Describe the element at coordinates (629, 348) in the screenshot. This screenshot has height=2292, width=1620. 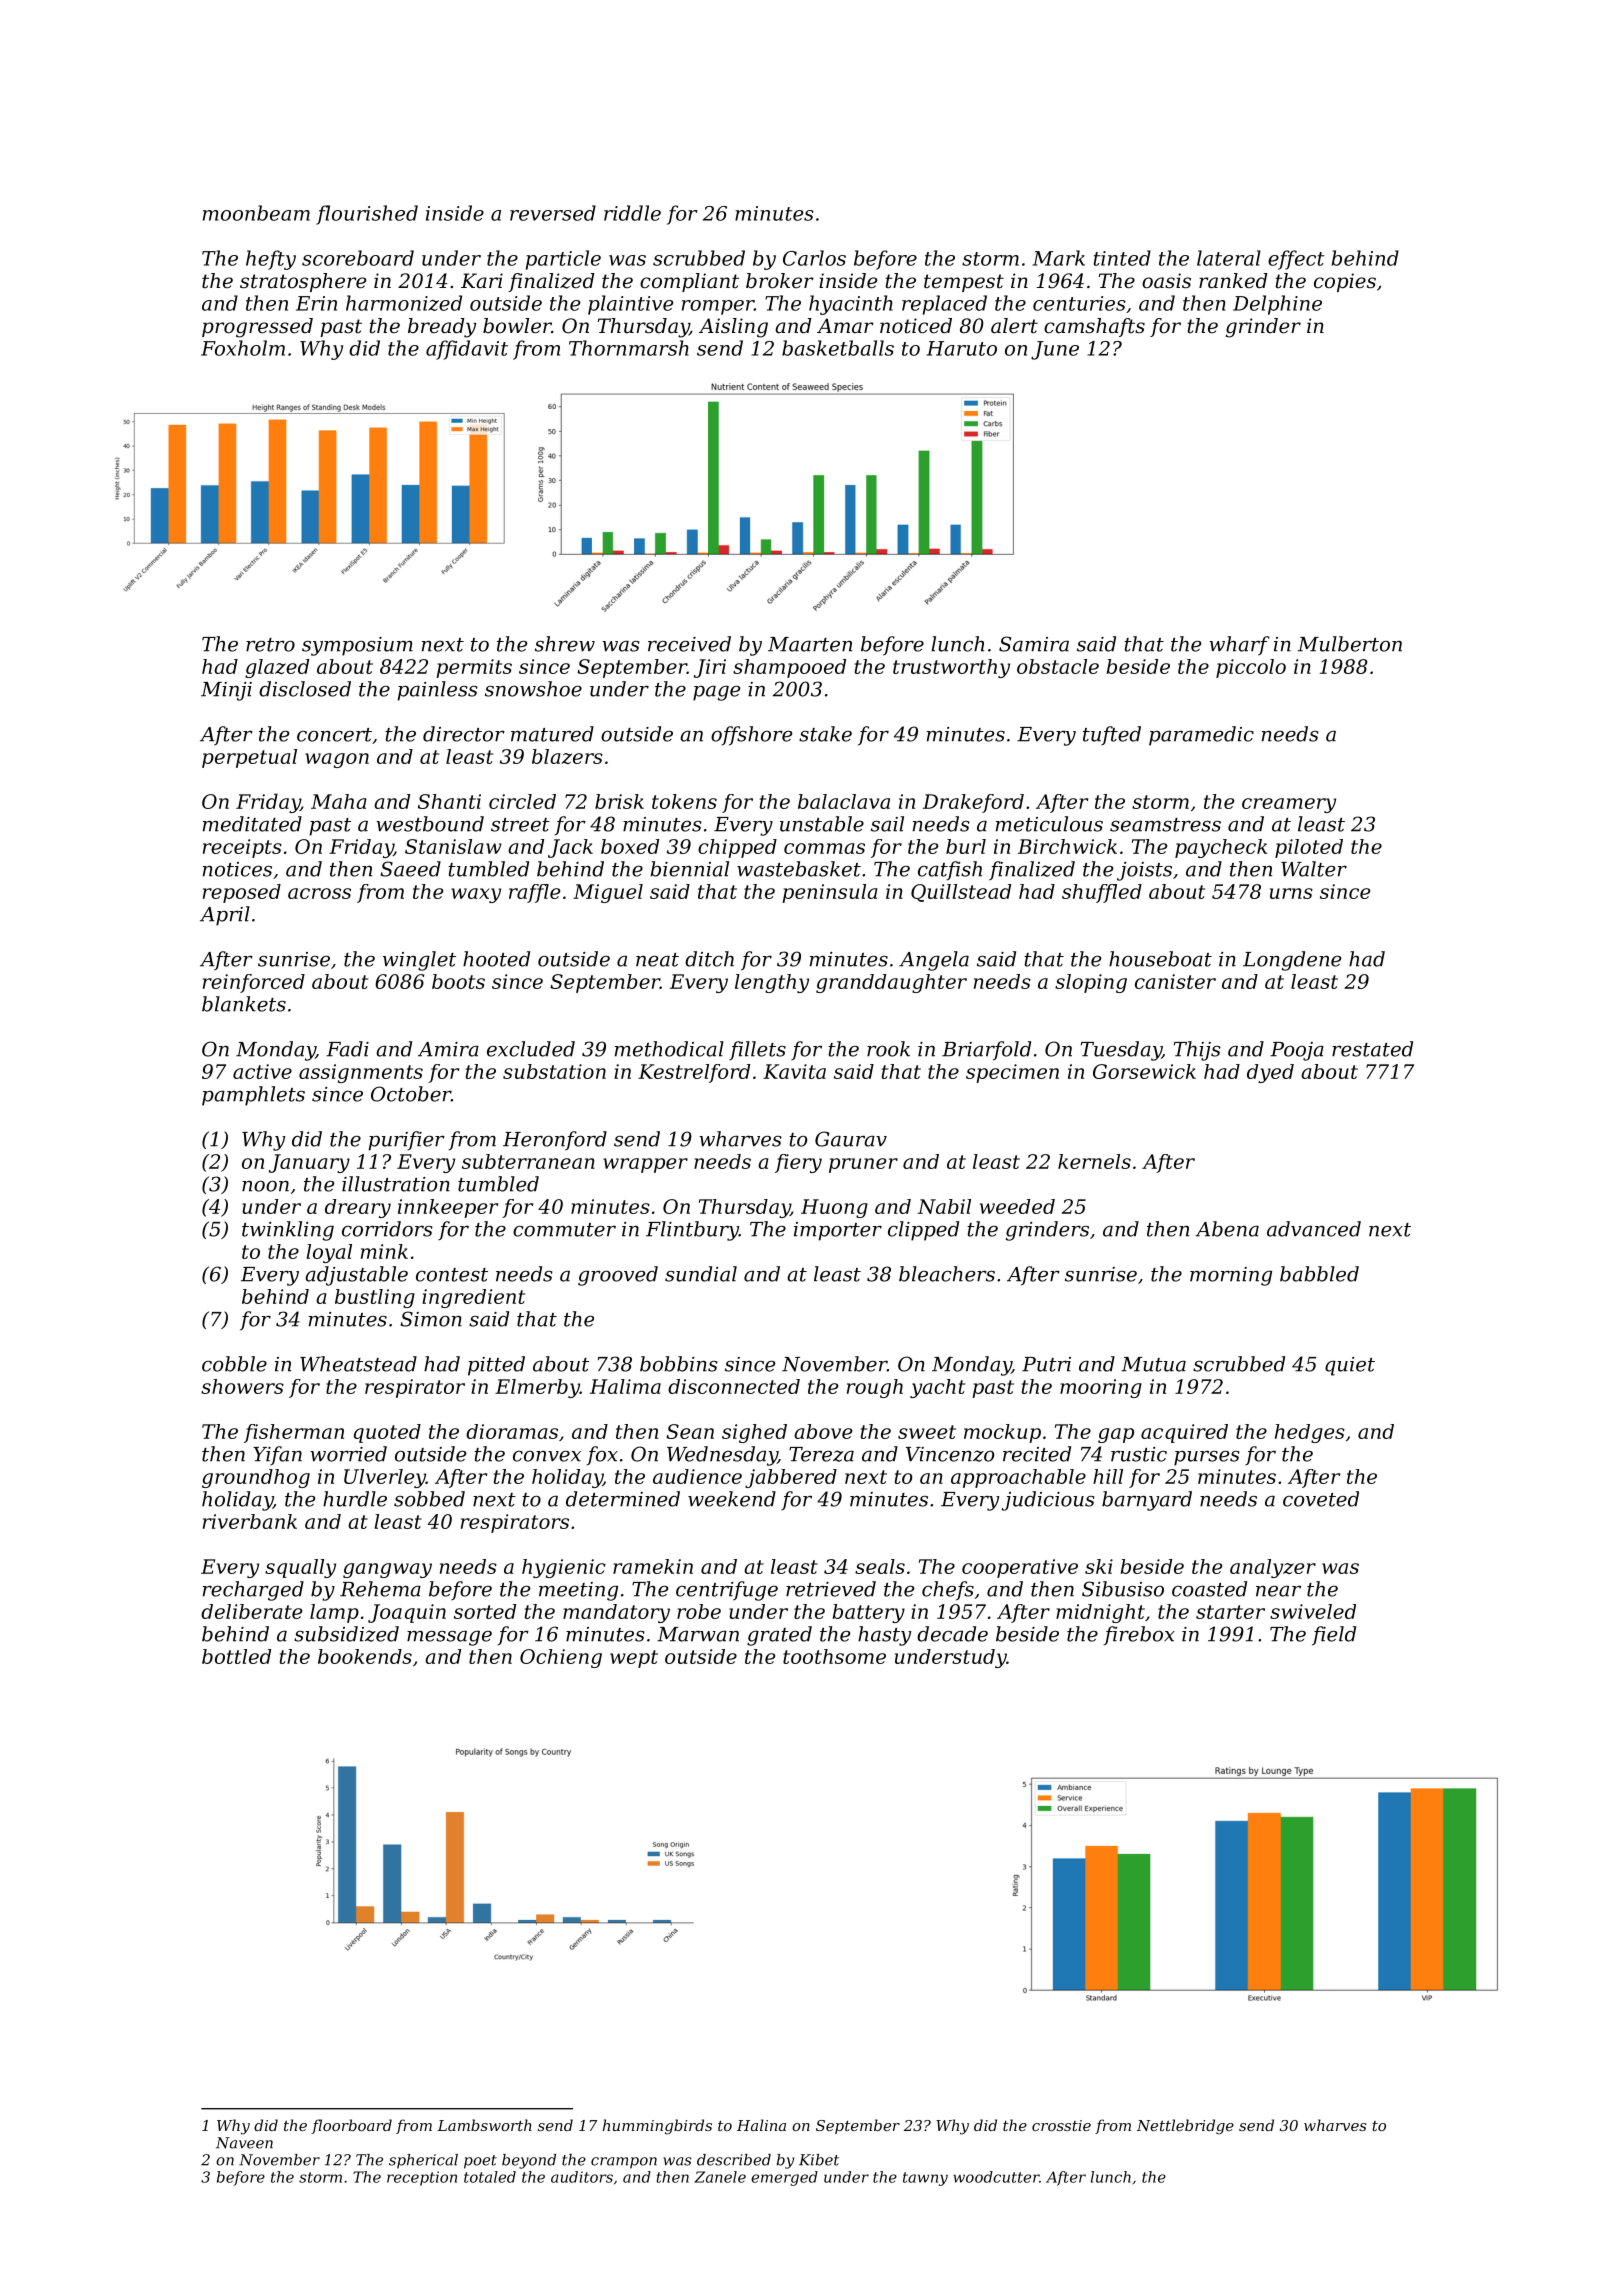
I see `Thornmarsh` at that location.
